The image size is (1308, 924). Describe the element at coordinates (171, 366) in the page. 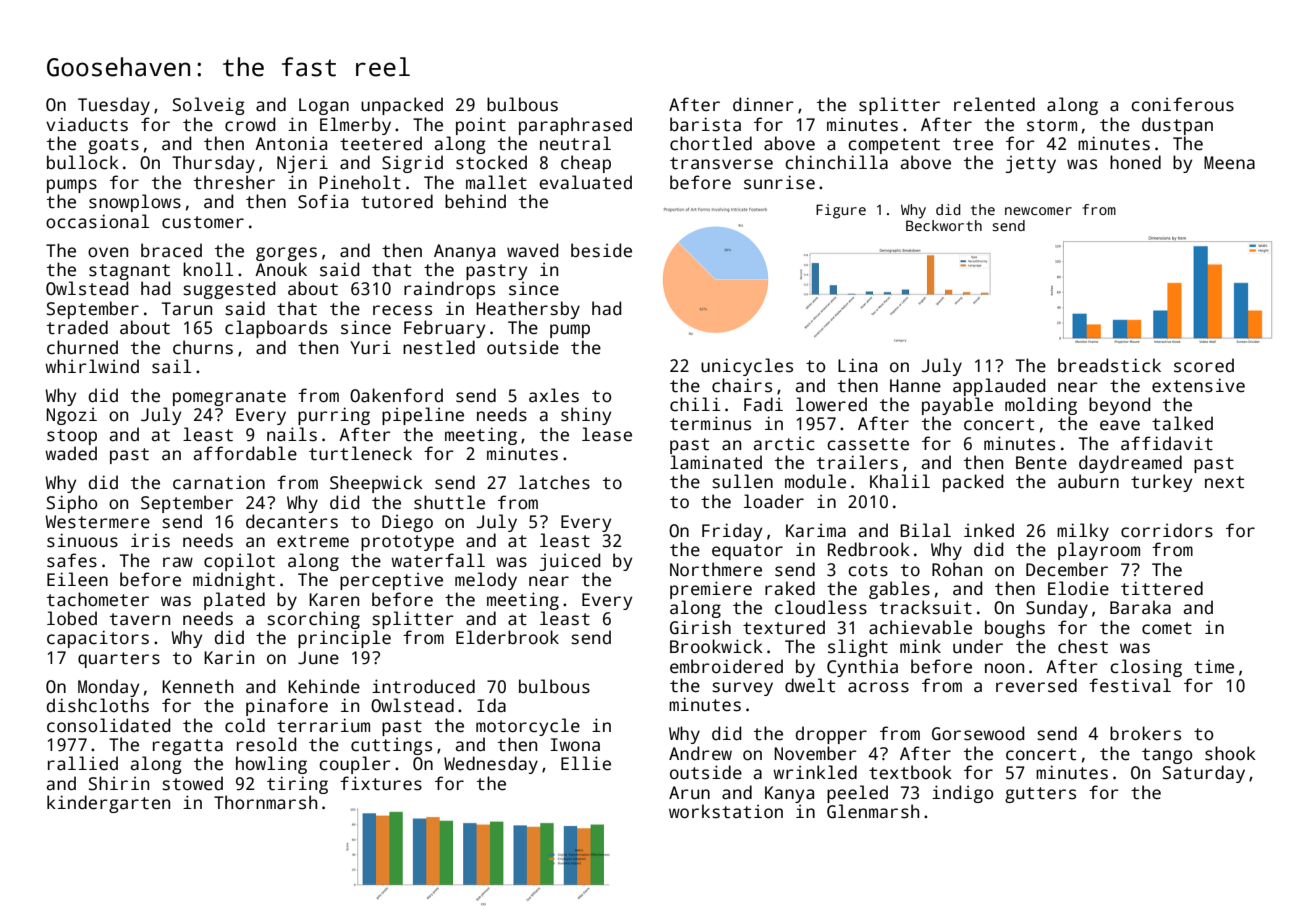

I see `sail` at that location.
